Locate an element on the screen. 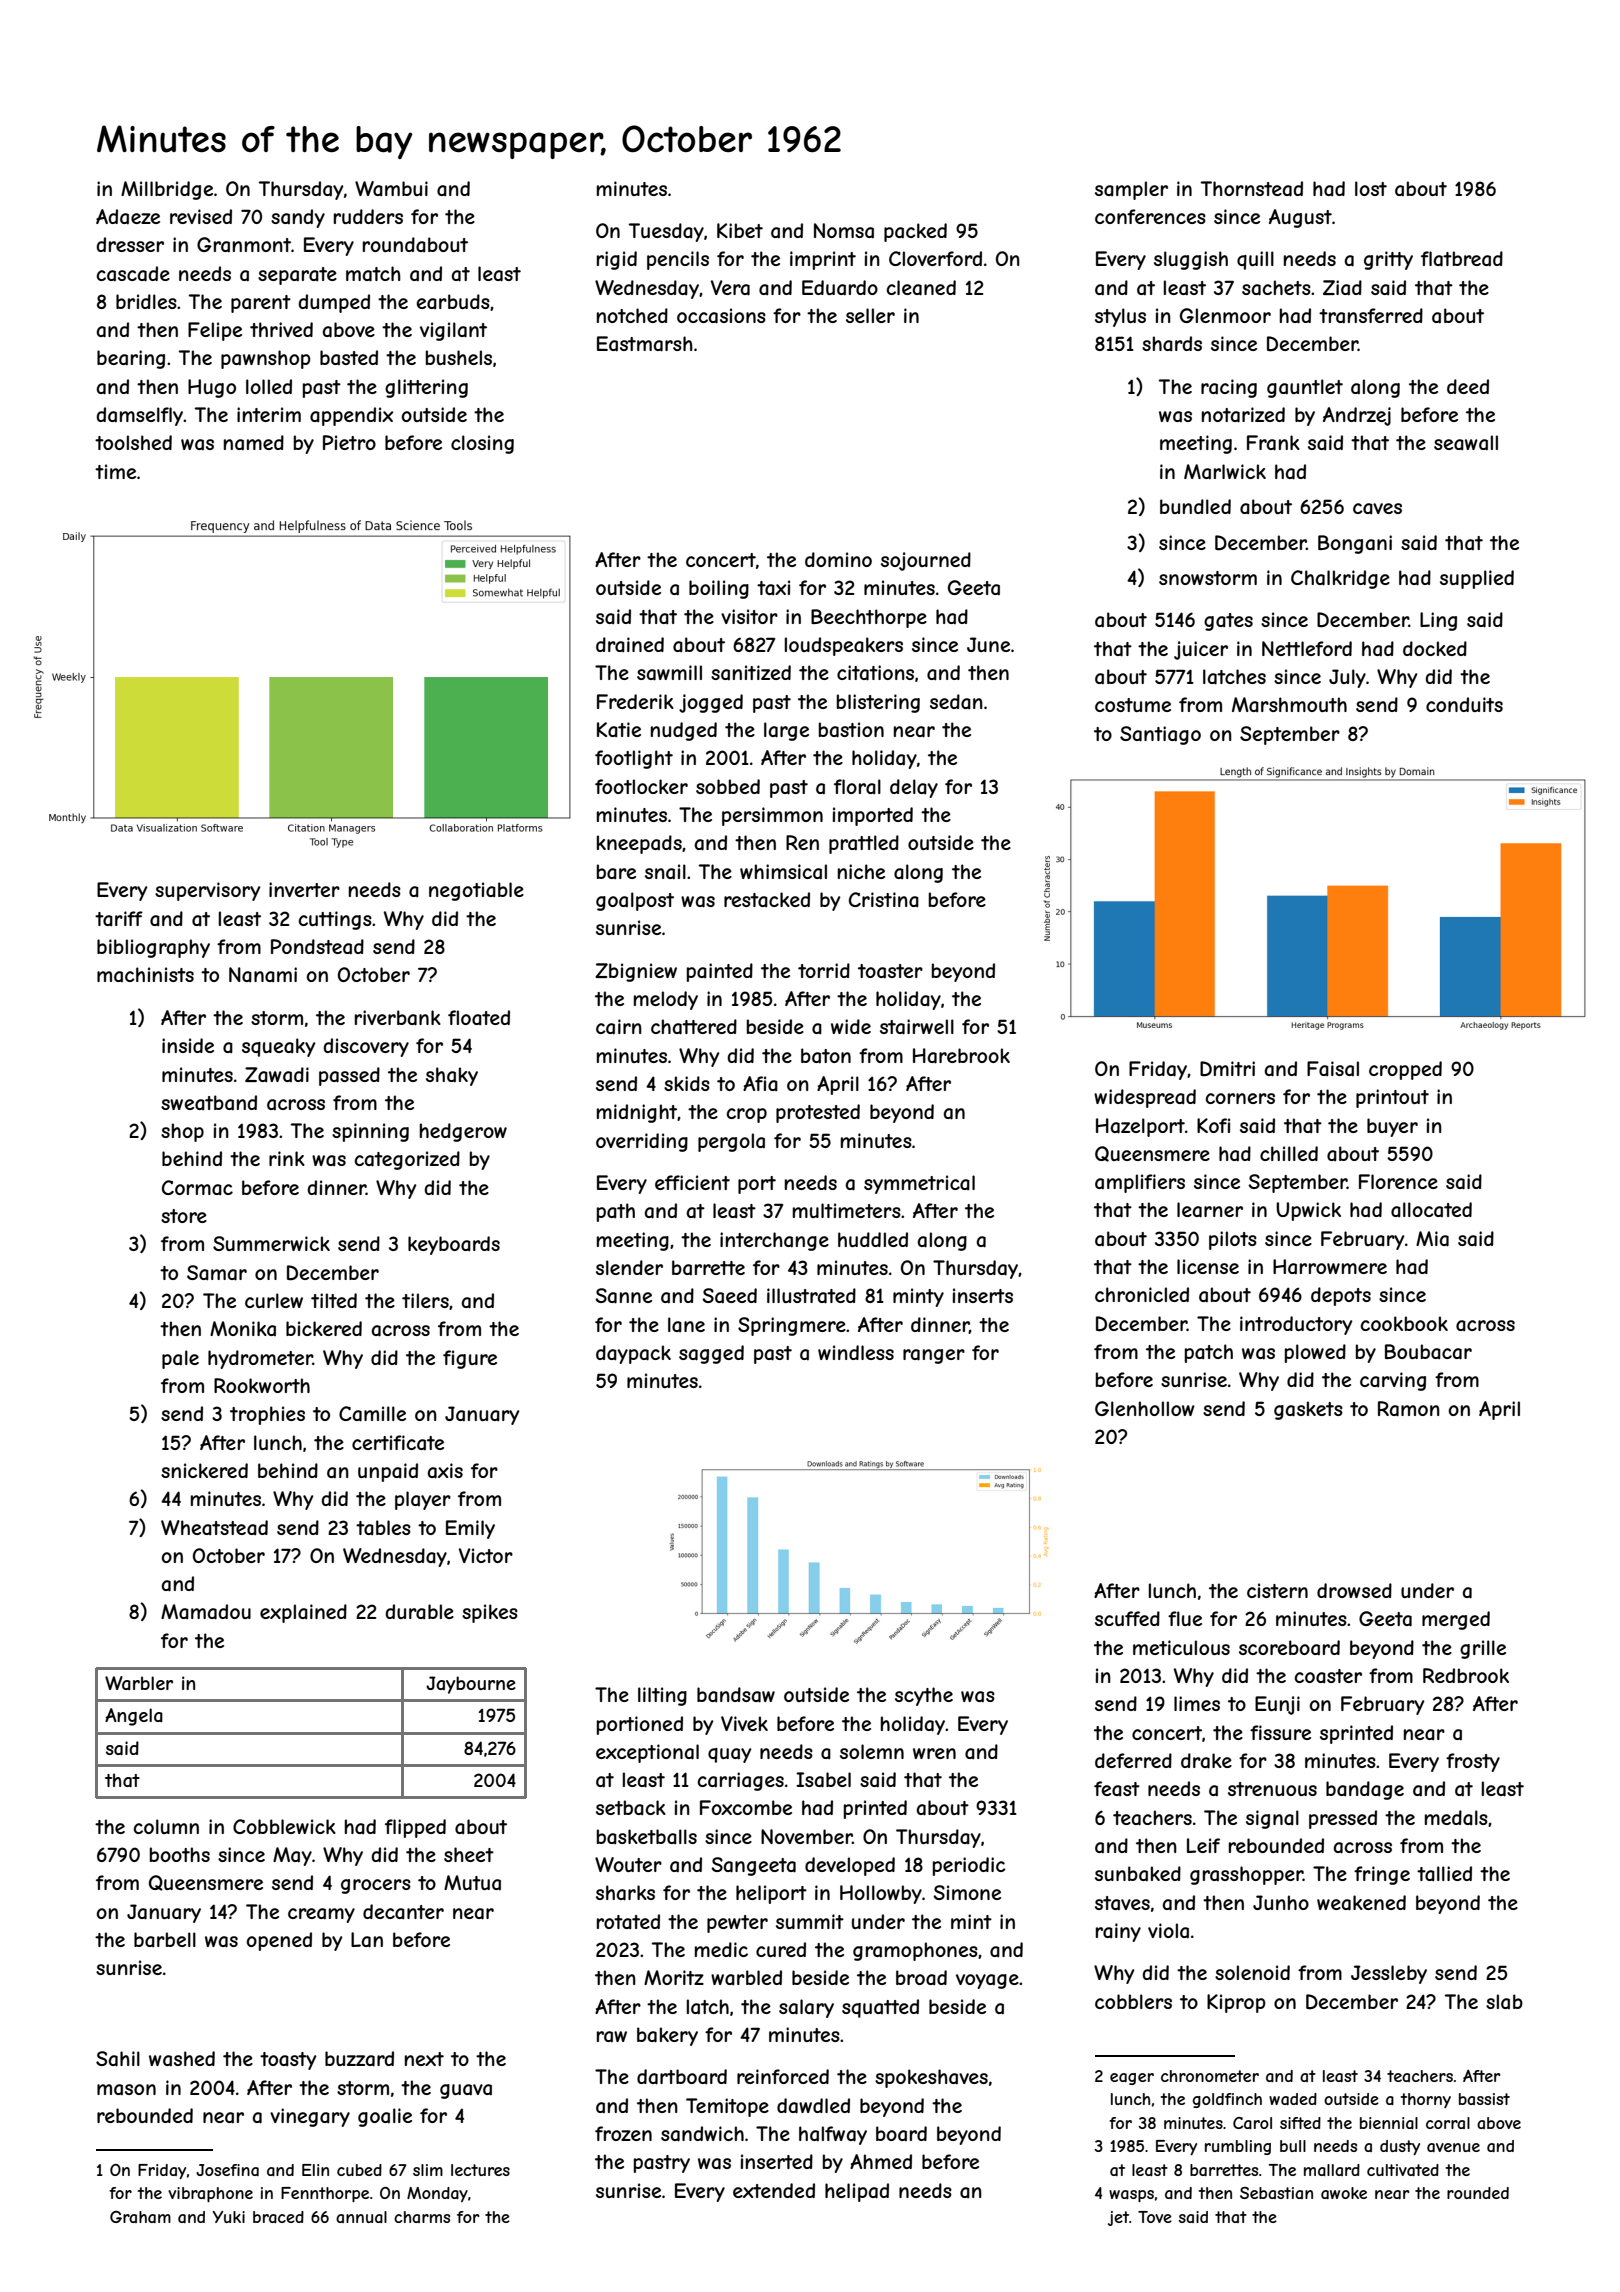 The height and width of the screenshot is (2292, 1620). extended is located at coordinates (774, 2190).
